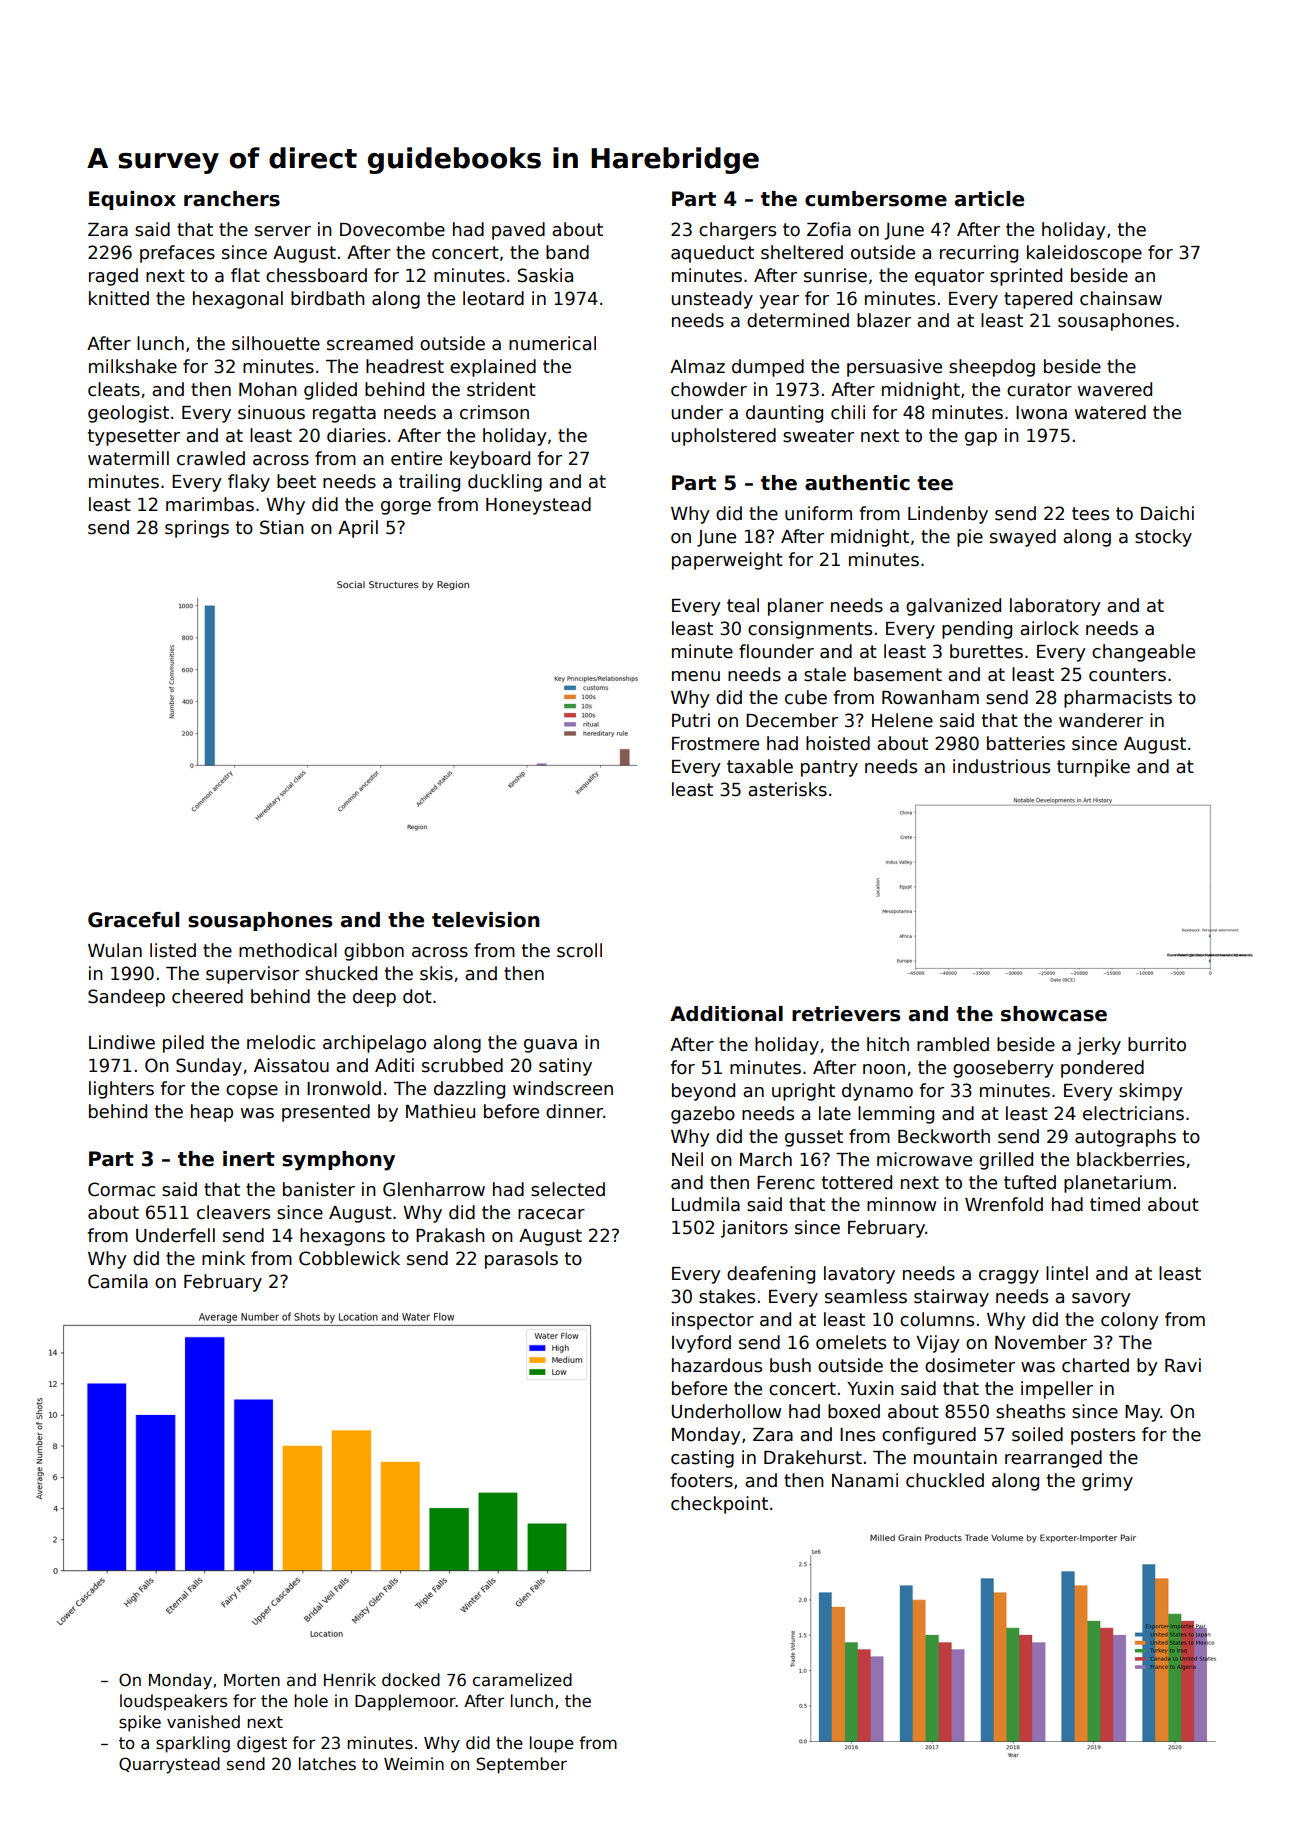 The image size is (1294, 1830). What do you see at coordinates (989, 199) in the image?
I see `article` at bounding box center [989, 199].
